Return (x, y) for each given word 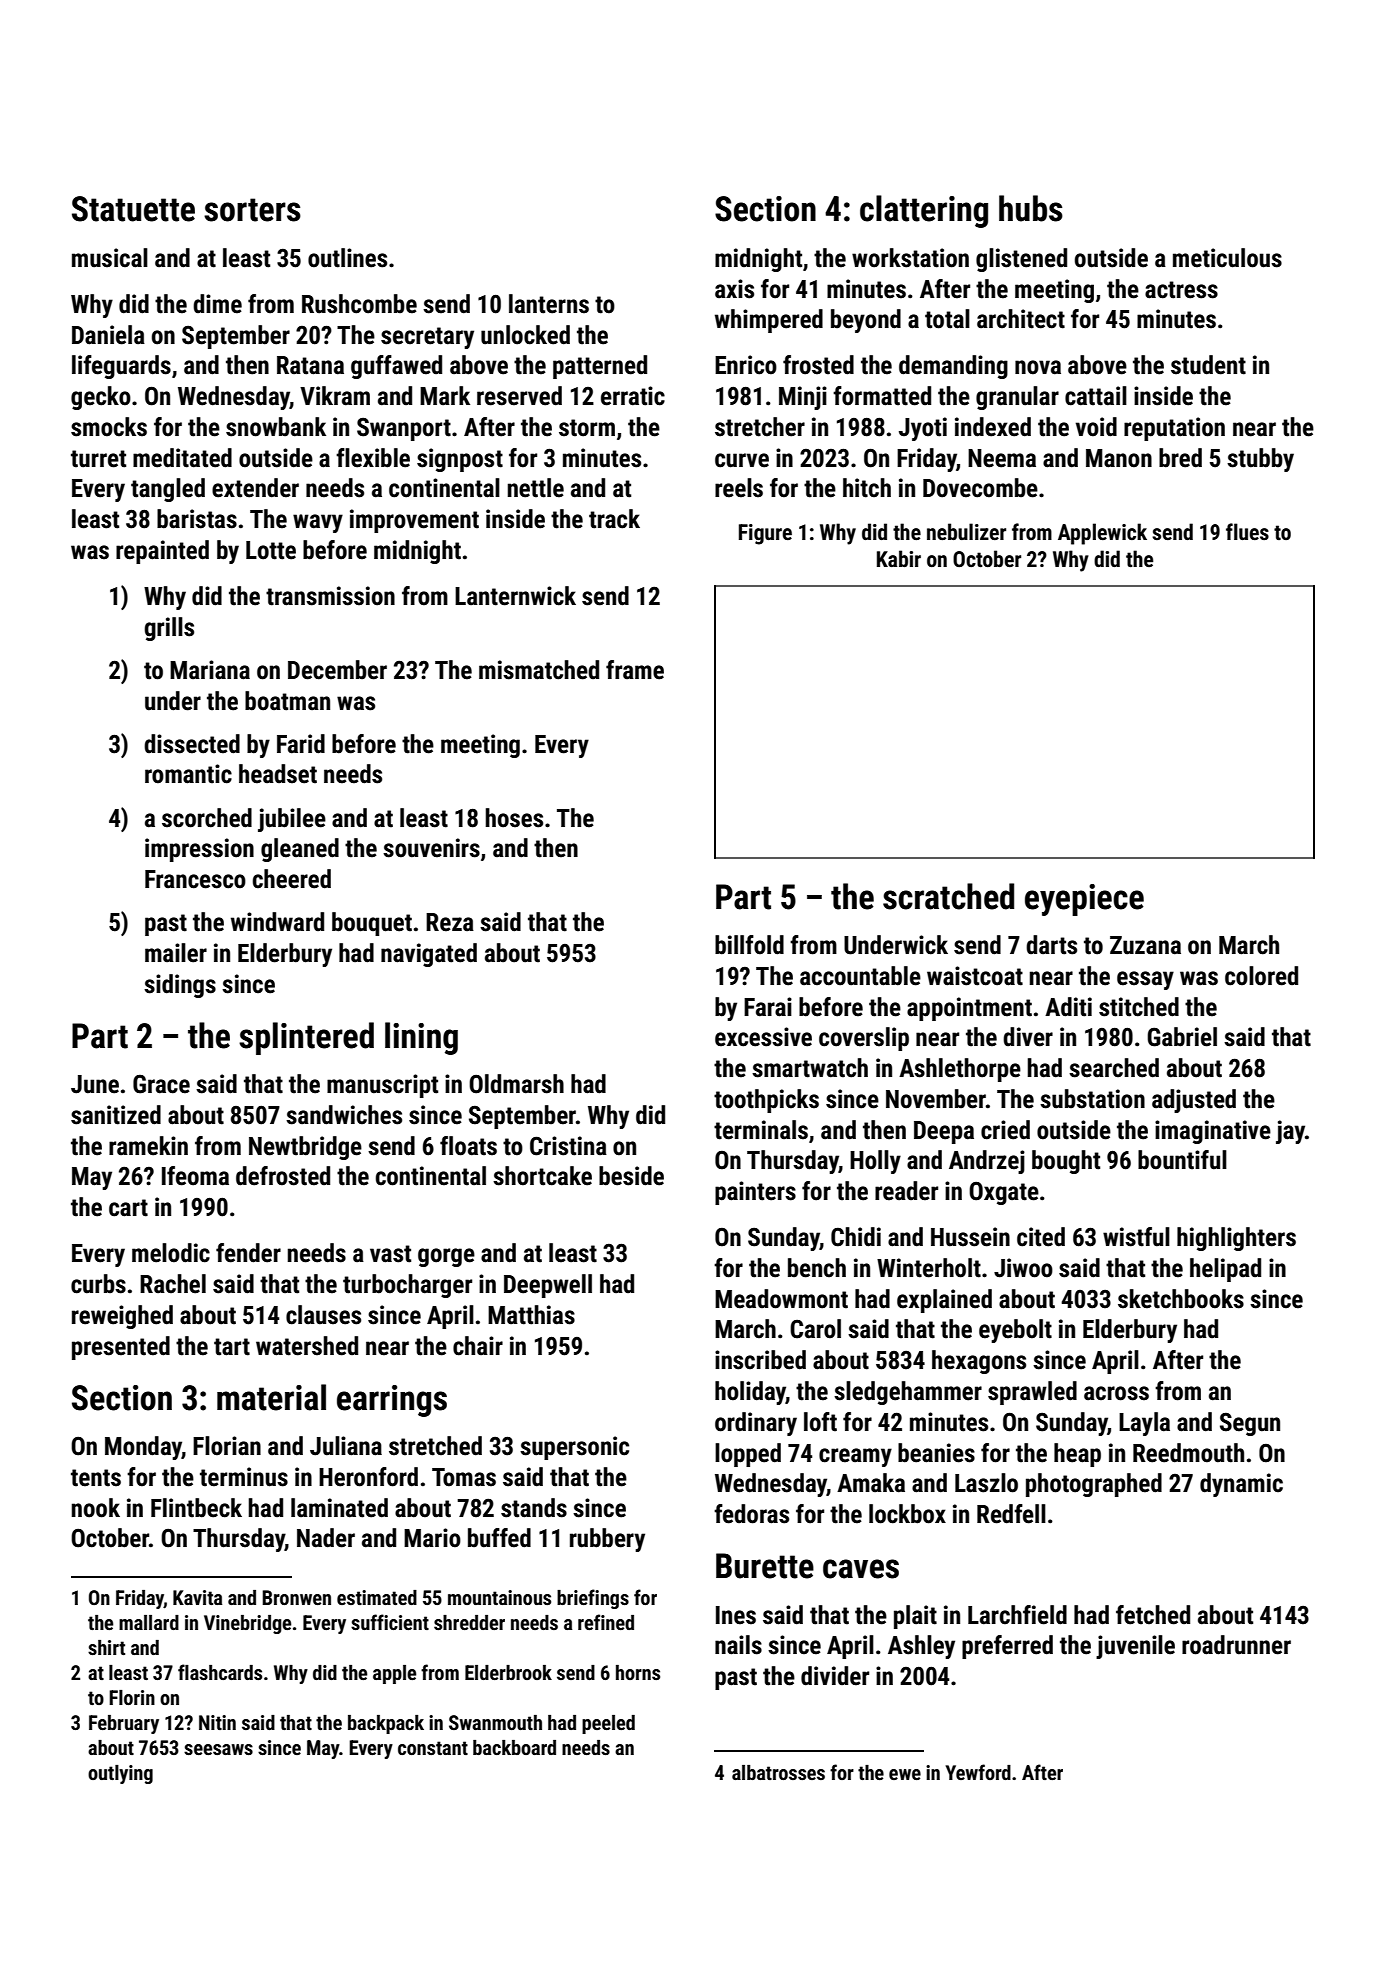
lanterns (549, 304)
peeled (608, 1724)
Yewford (978, 1772)
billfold (749, 945)
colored (1261, 976)
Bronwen (296, 1597)
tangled (168, 490)
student (1208, 365)
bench (817, 1268)
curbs (98, 1284)
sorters (252, 210)
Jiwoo (1023, 1268)
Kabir (899, 558)
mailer (176, 953)
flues (1247, 532)
